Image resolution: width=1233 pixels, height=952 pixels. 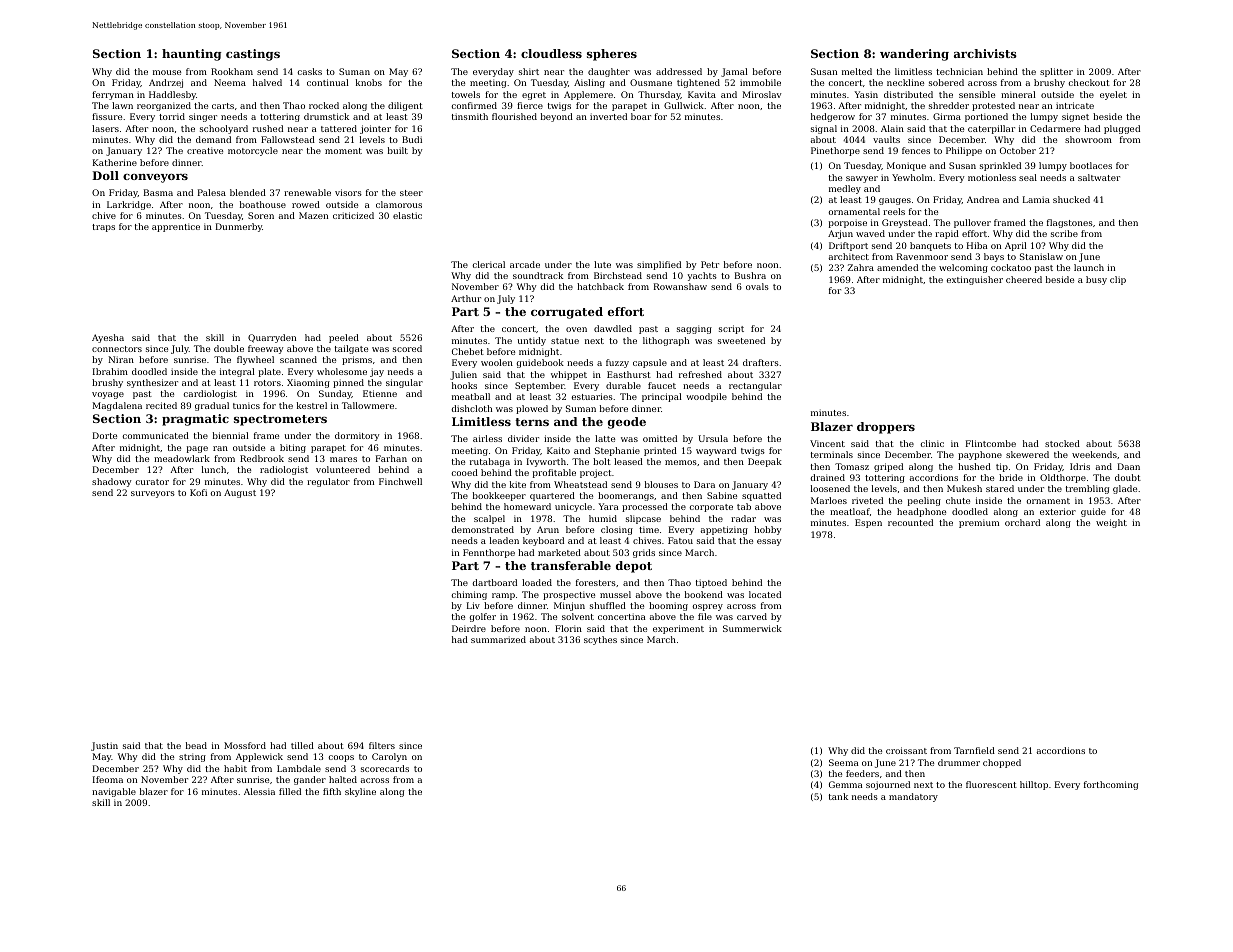 I want to click on navigable, so click(x=114, y=792).
